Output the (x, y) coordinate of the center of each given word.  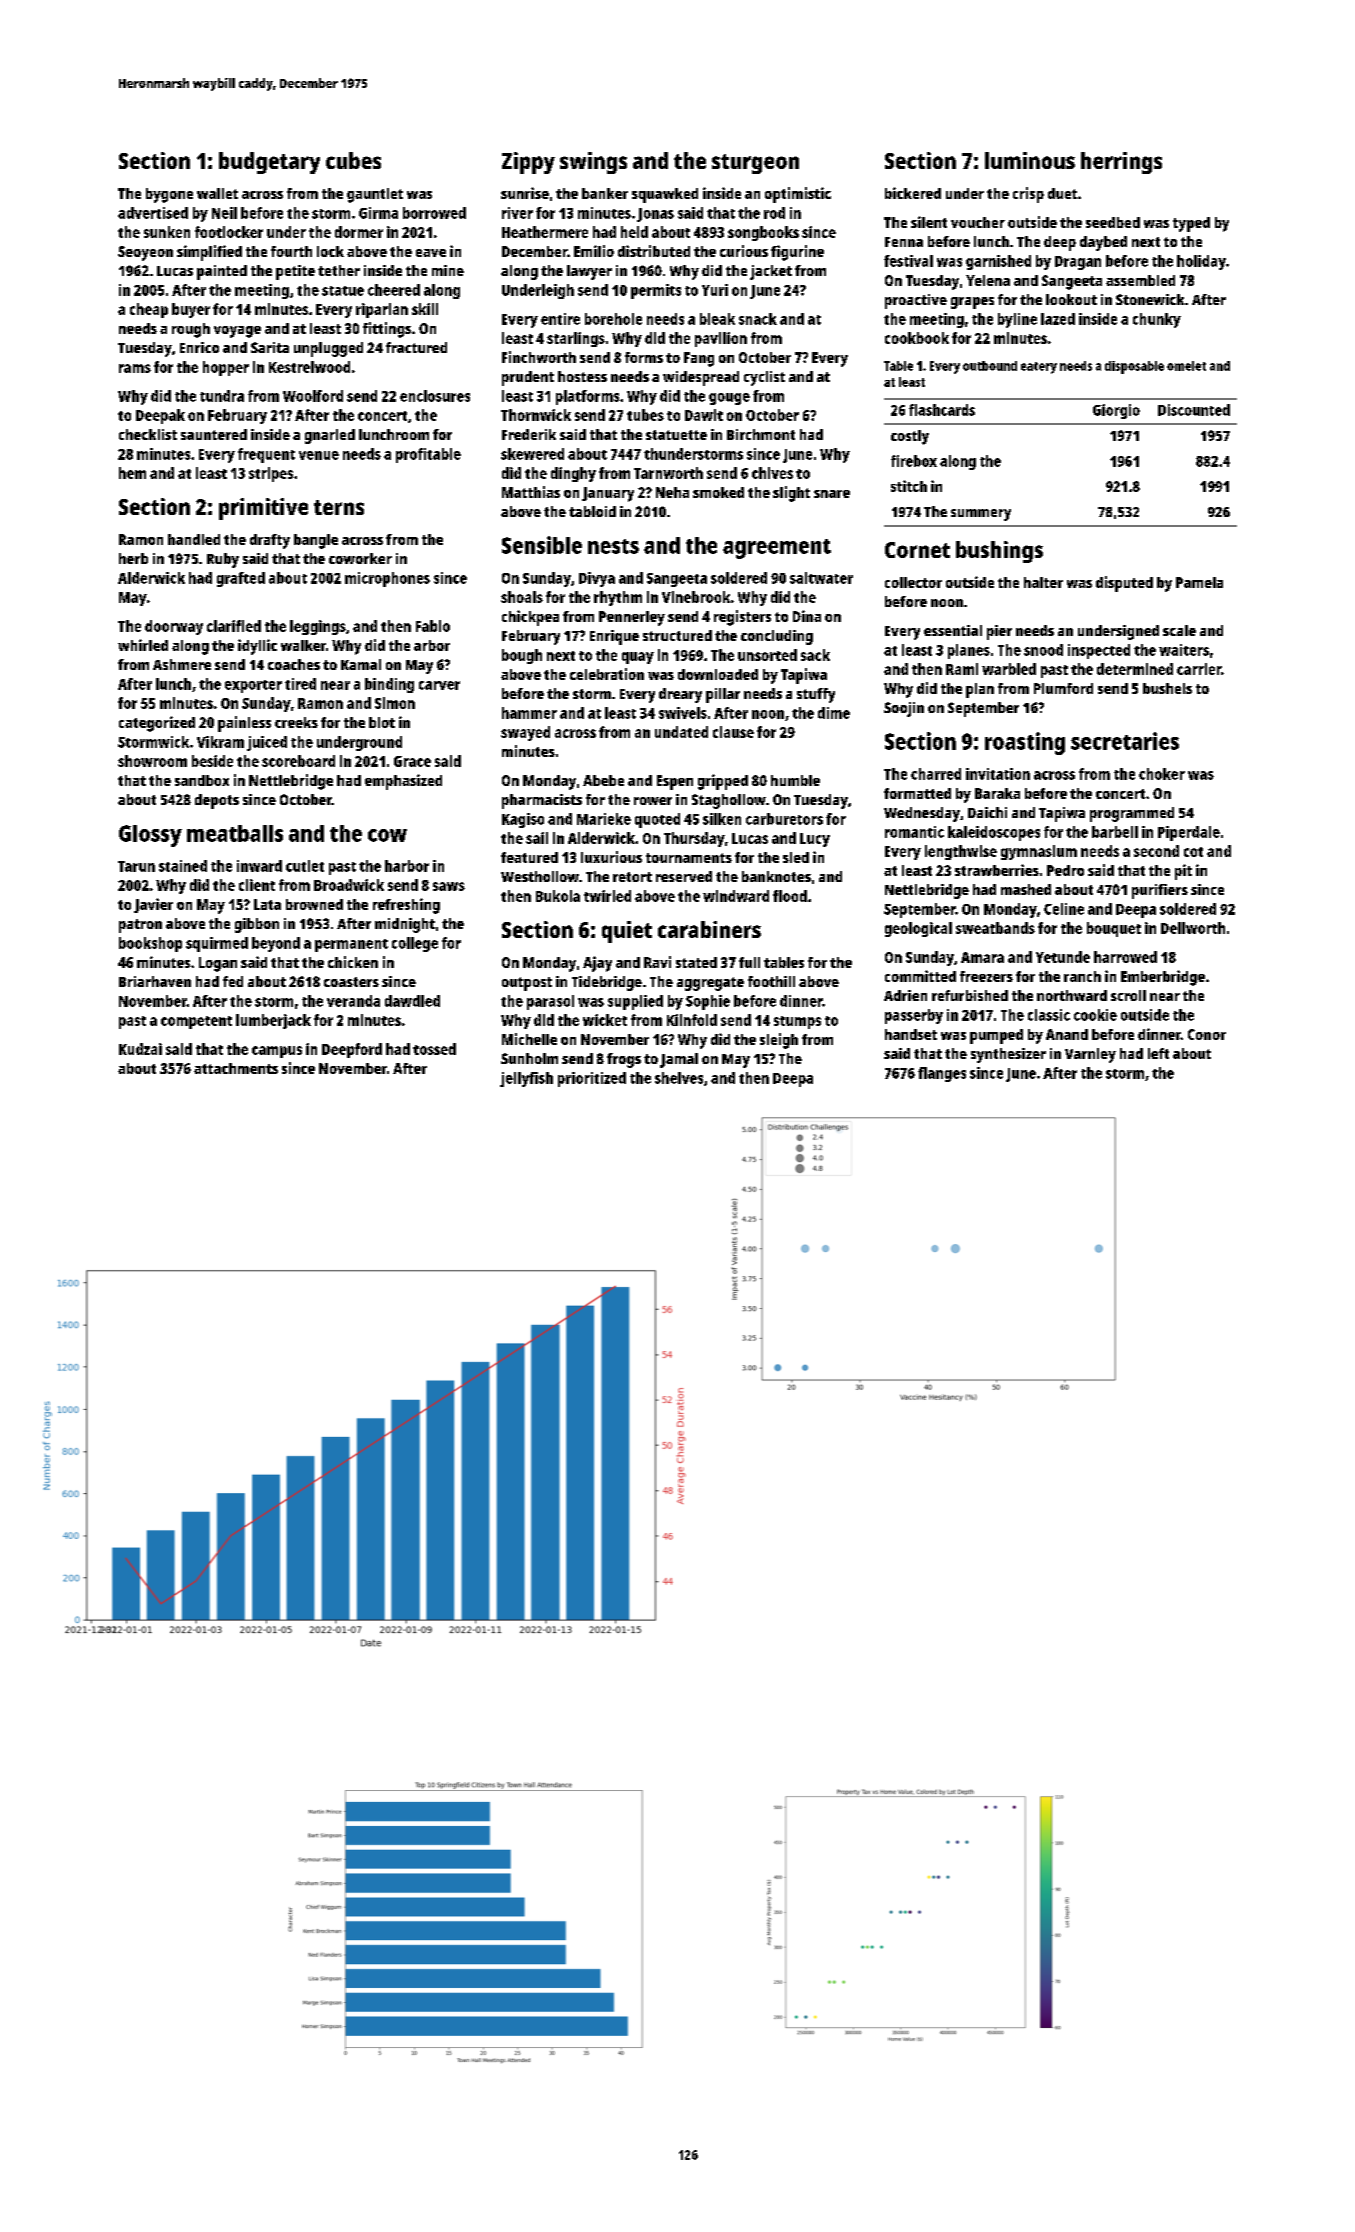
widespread (701, 378)
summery (981, 515)
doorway (174, 627)
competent (196, 1022)
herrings (1121, 163)
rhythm (618, 598)
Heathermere (545, 232)
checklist (148, 434)
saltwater (821, 578)
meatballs (235, 833)
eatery (1039, 368)
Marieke (604, 819)
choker (1162, 774)
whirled (143, 645)
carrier (1199, 669)
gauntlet (375, 195)
